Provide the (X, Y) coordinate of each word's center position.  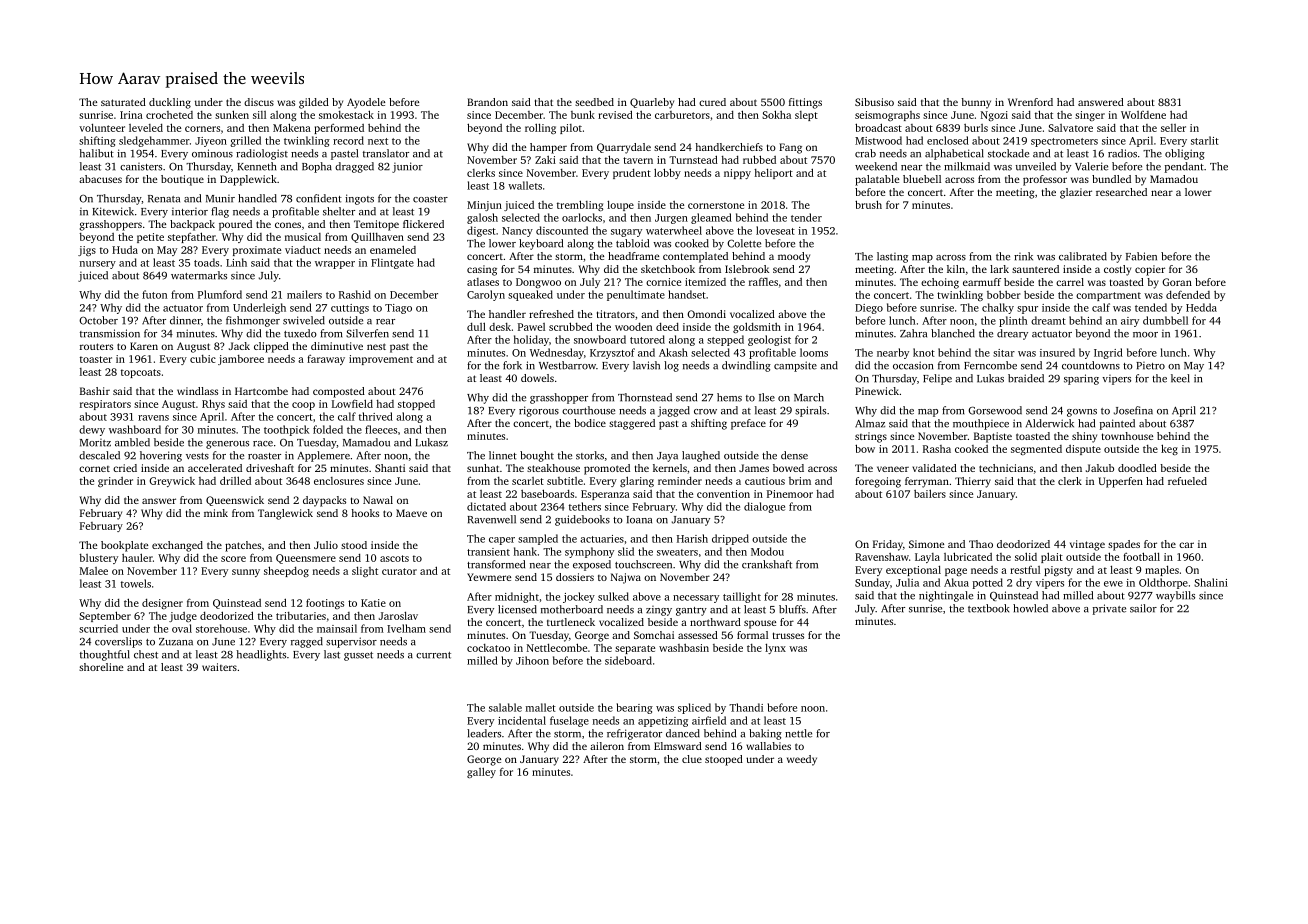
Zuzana (176, 642)
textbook (988, 608)
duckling (170, 103)
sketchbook (668, 269)
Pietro (1150, 366)
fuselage (569, 721)
